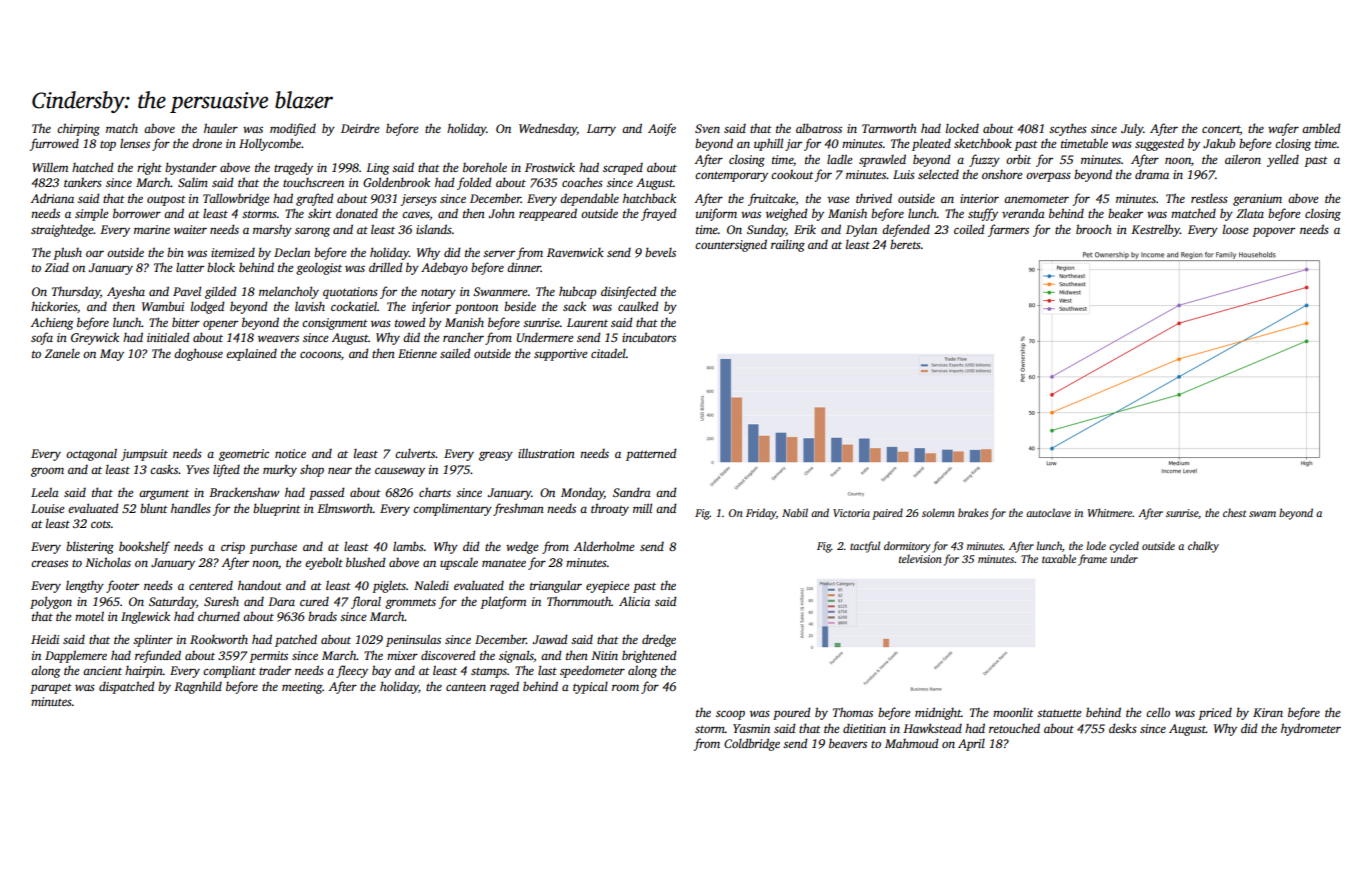 The image size is (1372, 887). What do you see at coordinates (62, 353) in the image?
I see `Zanele` at bounding box center [62, 353].
